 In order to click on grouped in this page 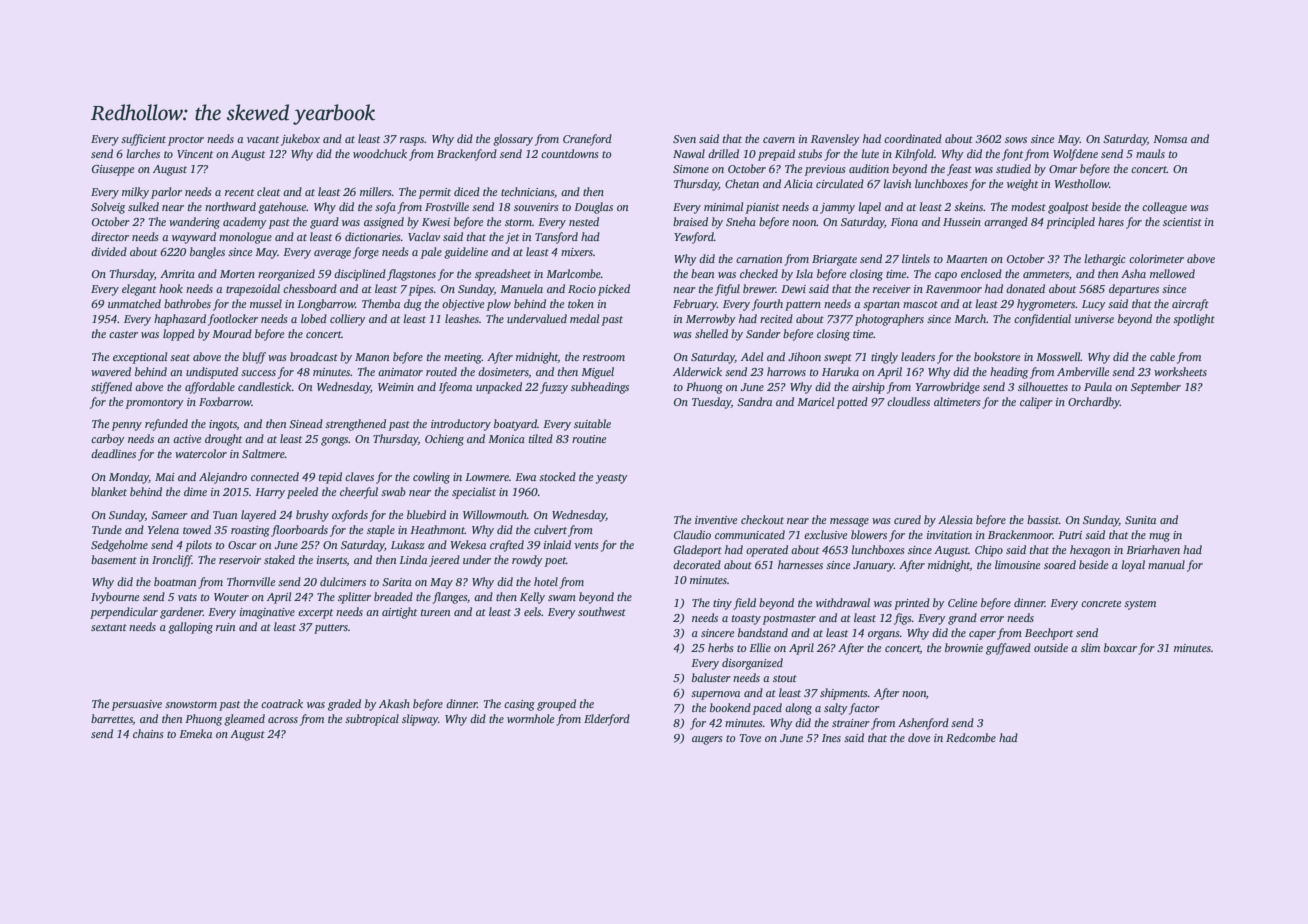, I will do `click(556, 705)`.
